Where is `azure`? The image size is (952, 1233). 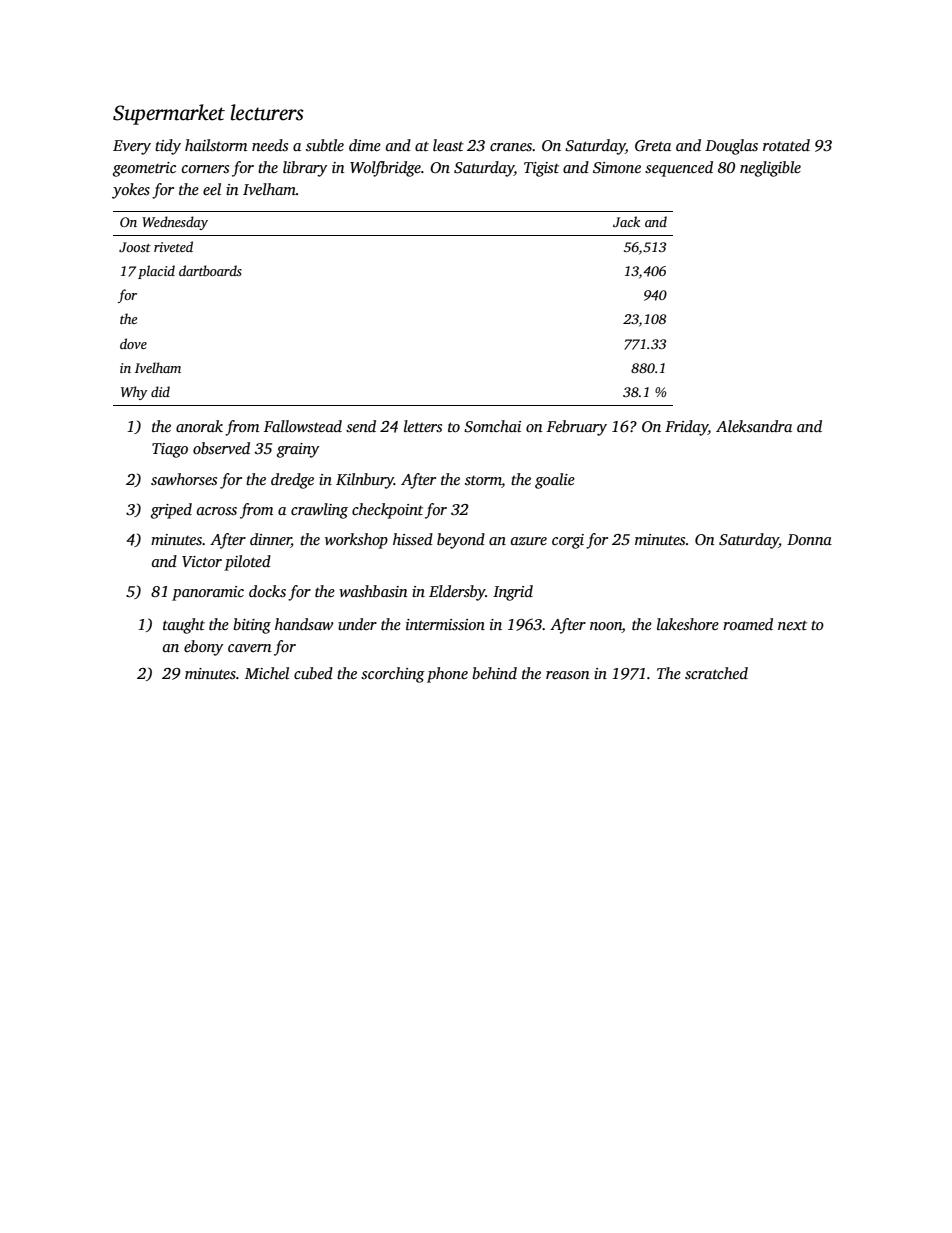
azure is located at coordinates (529, 541).
